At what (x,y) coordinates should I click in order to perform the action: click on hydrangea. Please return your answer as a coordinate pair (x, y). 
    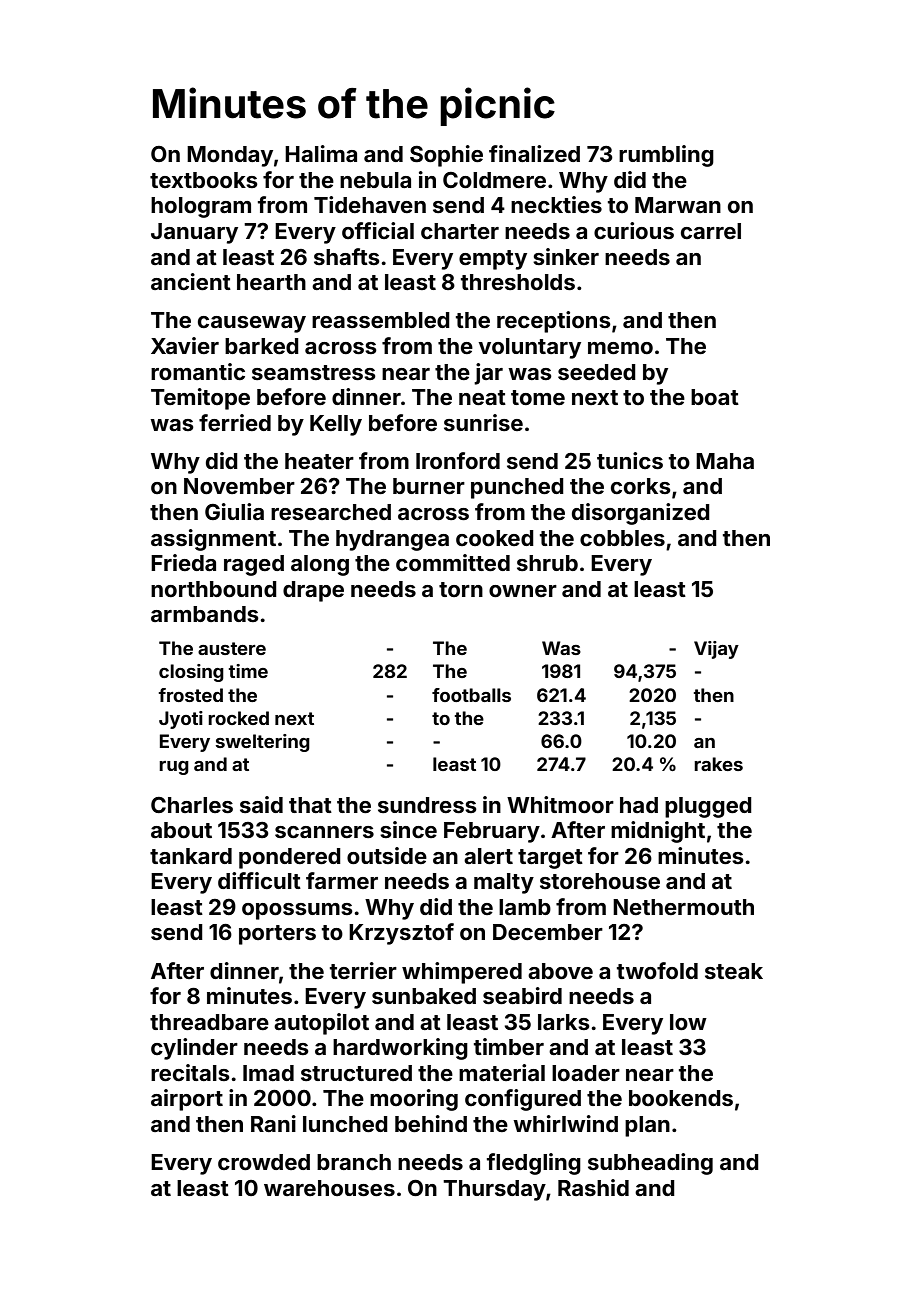
    Looking at the image, I should click on (392, 540).
